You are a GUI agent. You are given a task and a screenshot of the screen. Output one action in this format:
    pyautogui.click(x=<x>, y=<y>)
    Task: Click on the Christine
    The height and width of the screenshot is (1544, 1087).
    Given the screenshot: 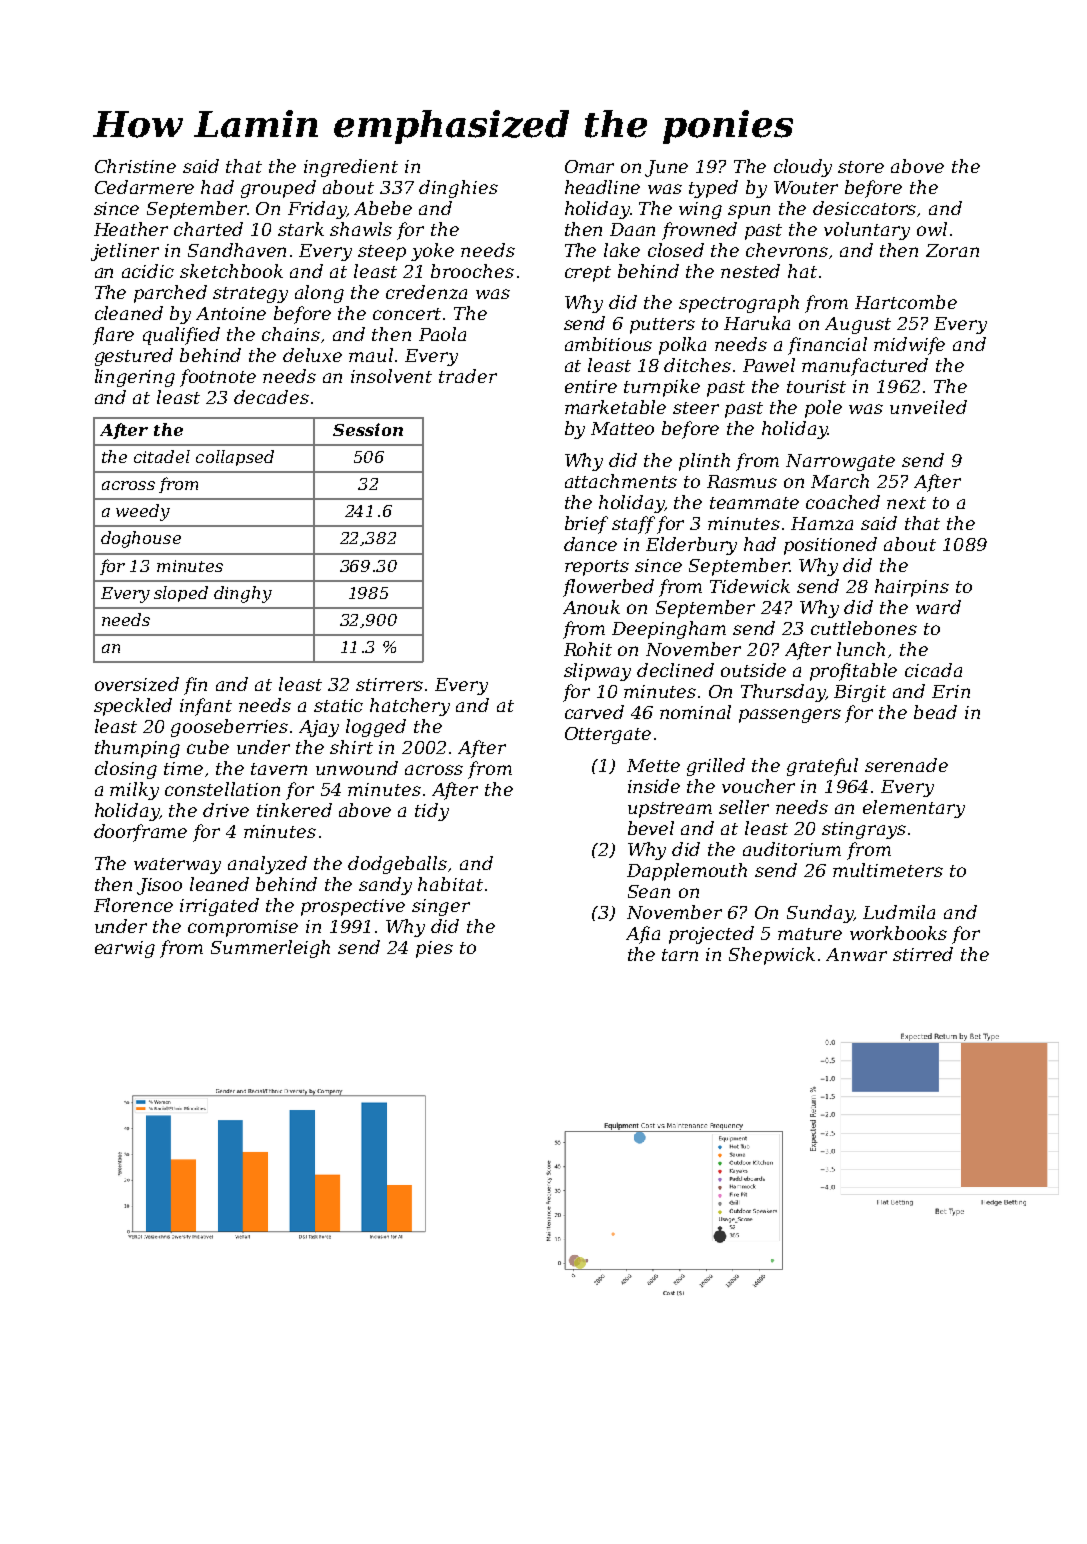 What is the action you would take?
    pyautogui.click(x=135, y=166)
